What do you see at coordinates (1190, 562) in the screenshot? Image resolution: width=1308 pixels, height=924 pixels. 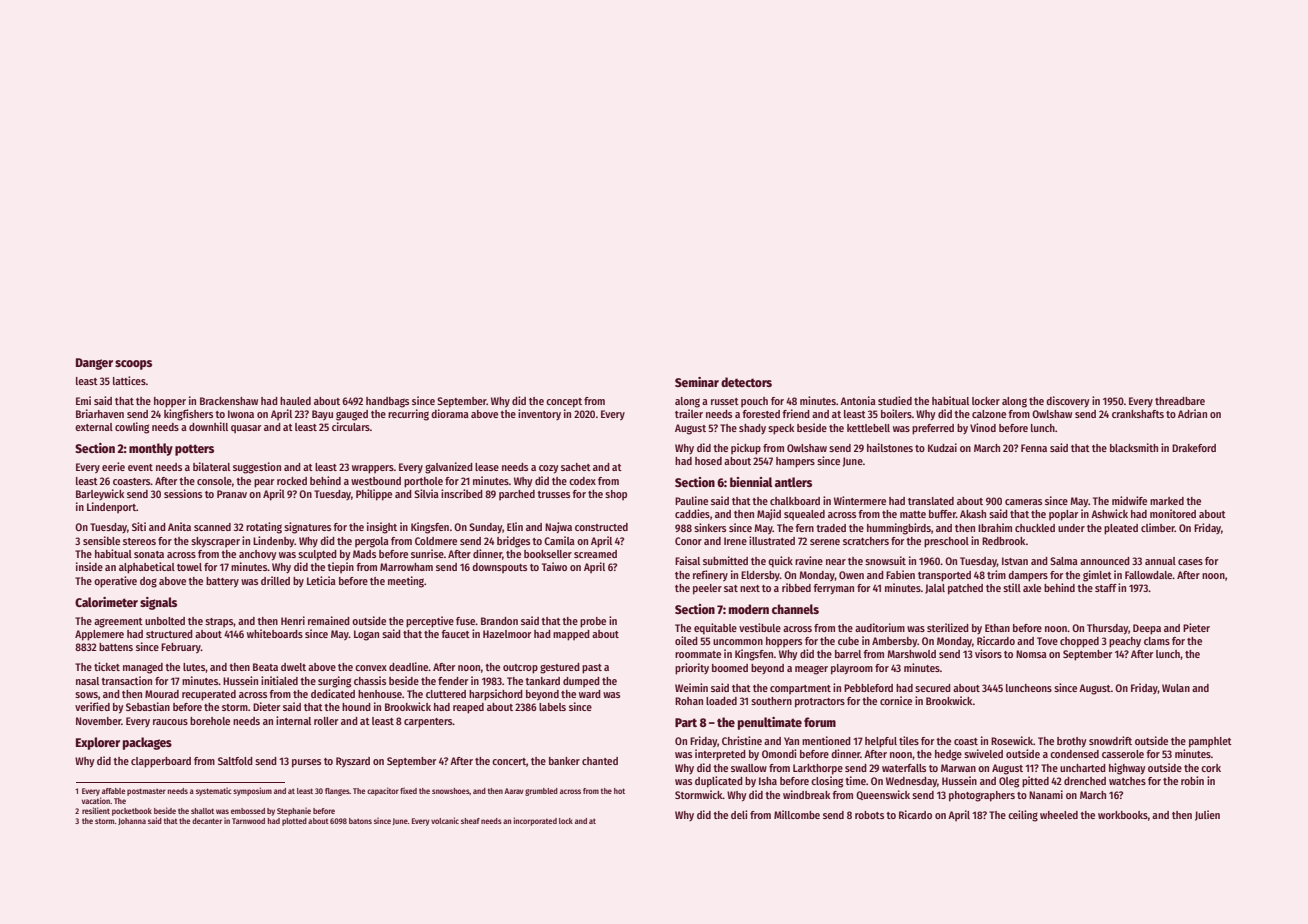 I see `cases` at bounding box center [1190, 562].
